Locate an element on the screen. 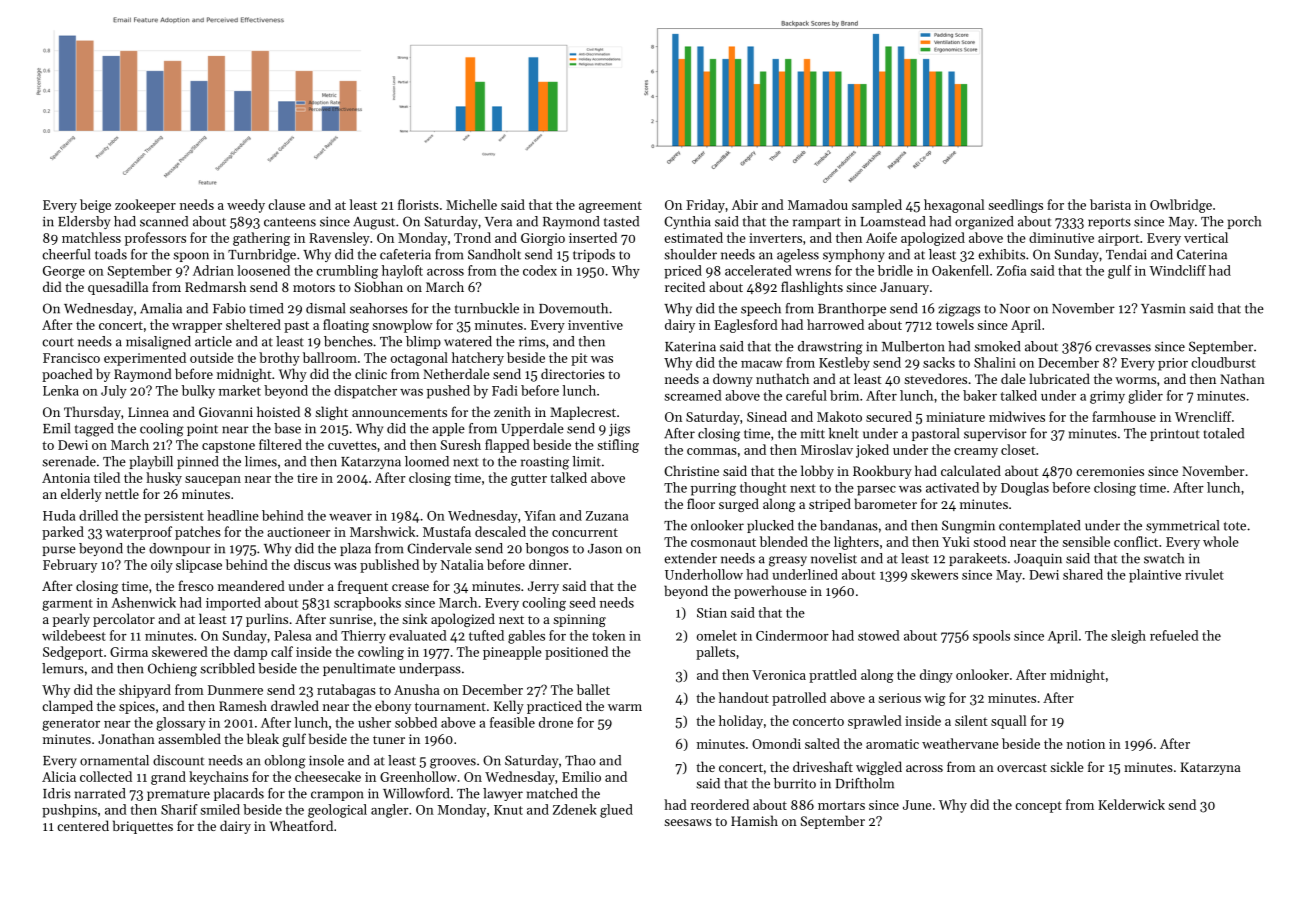 The image size is (1308, 924). pushpins is located at coordinates (69, 811).
